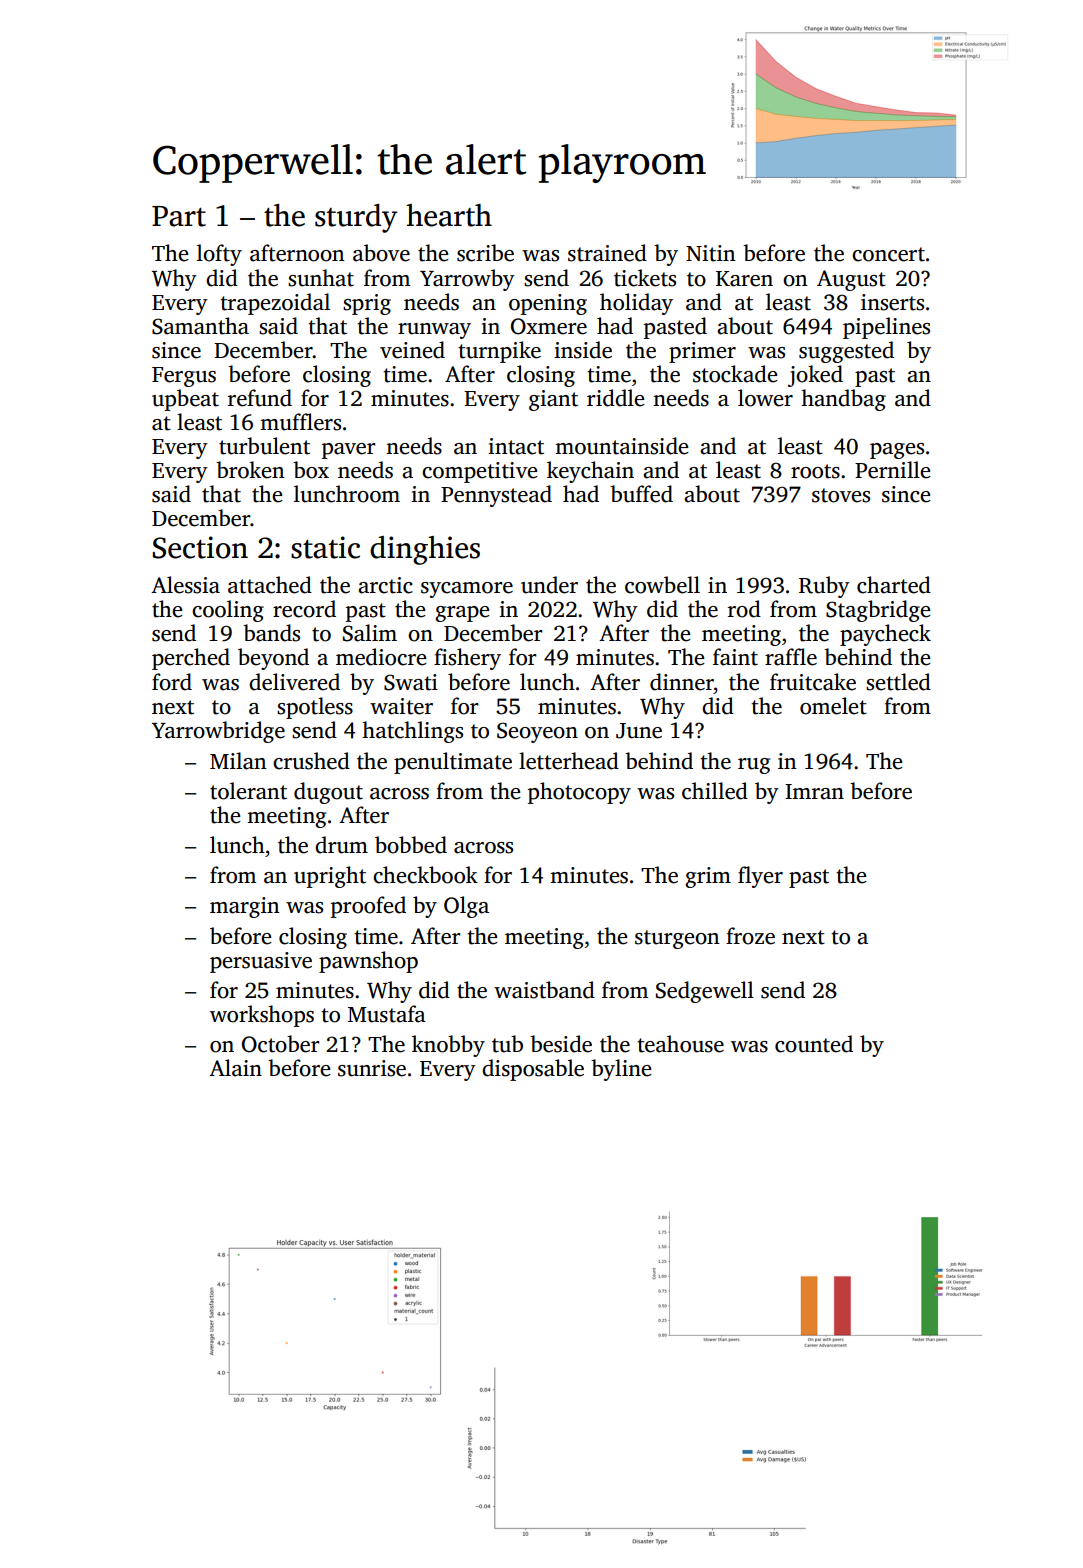 This page has width=1083, height=1568. I want to click on faint, so click(735, 657).
